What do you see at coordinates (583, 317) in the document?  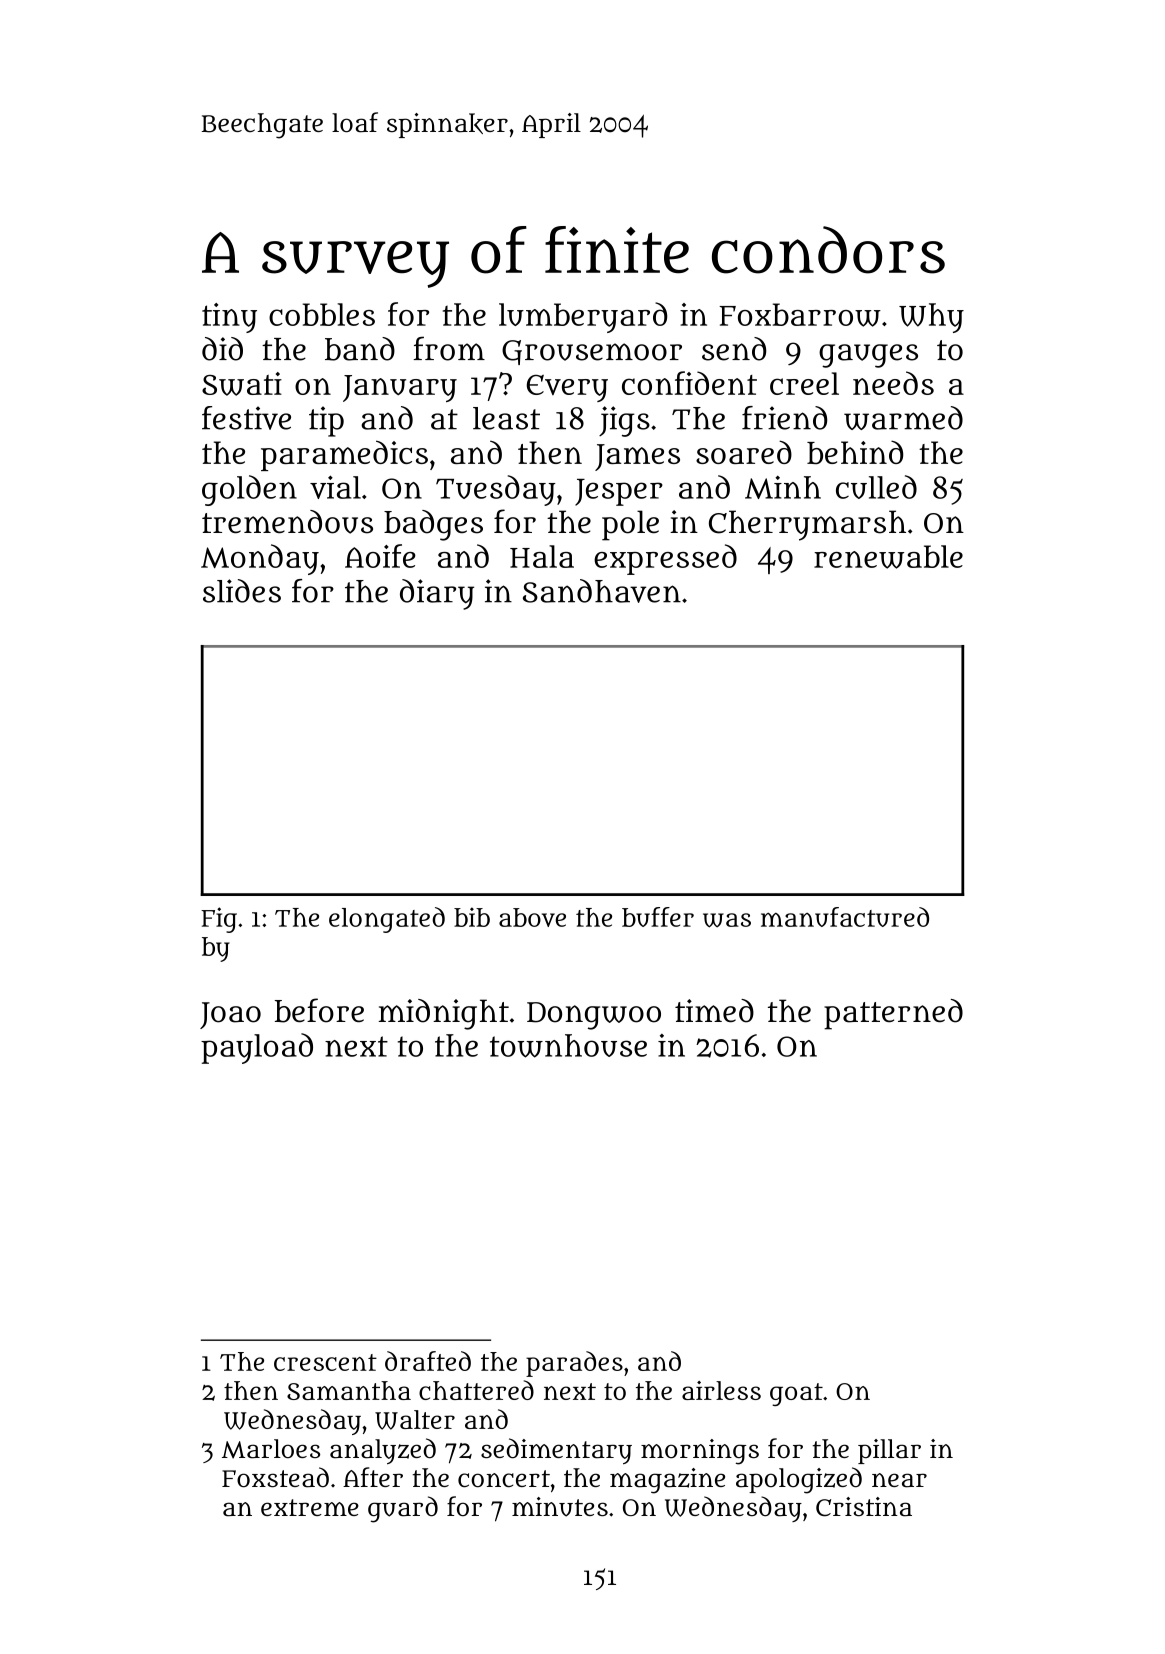 I see `lumberyard` at bounding box center [583, 317].
